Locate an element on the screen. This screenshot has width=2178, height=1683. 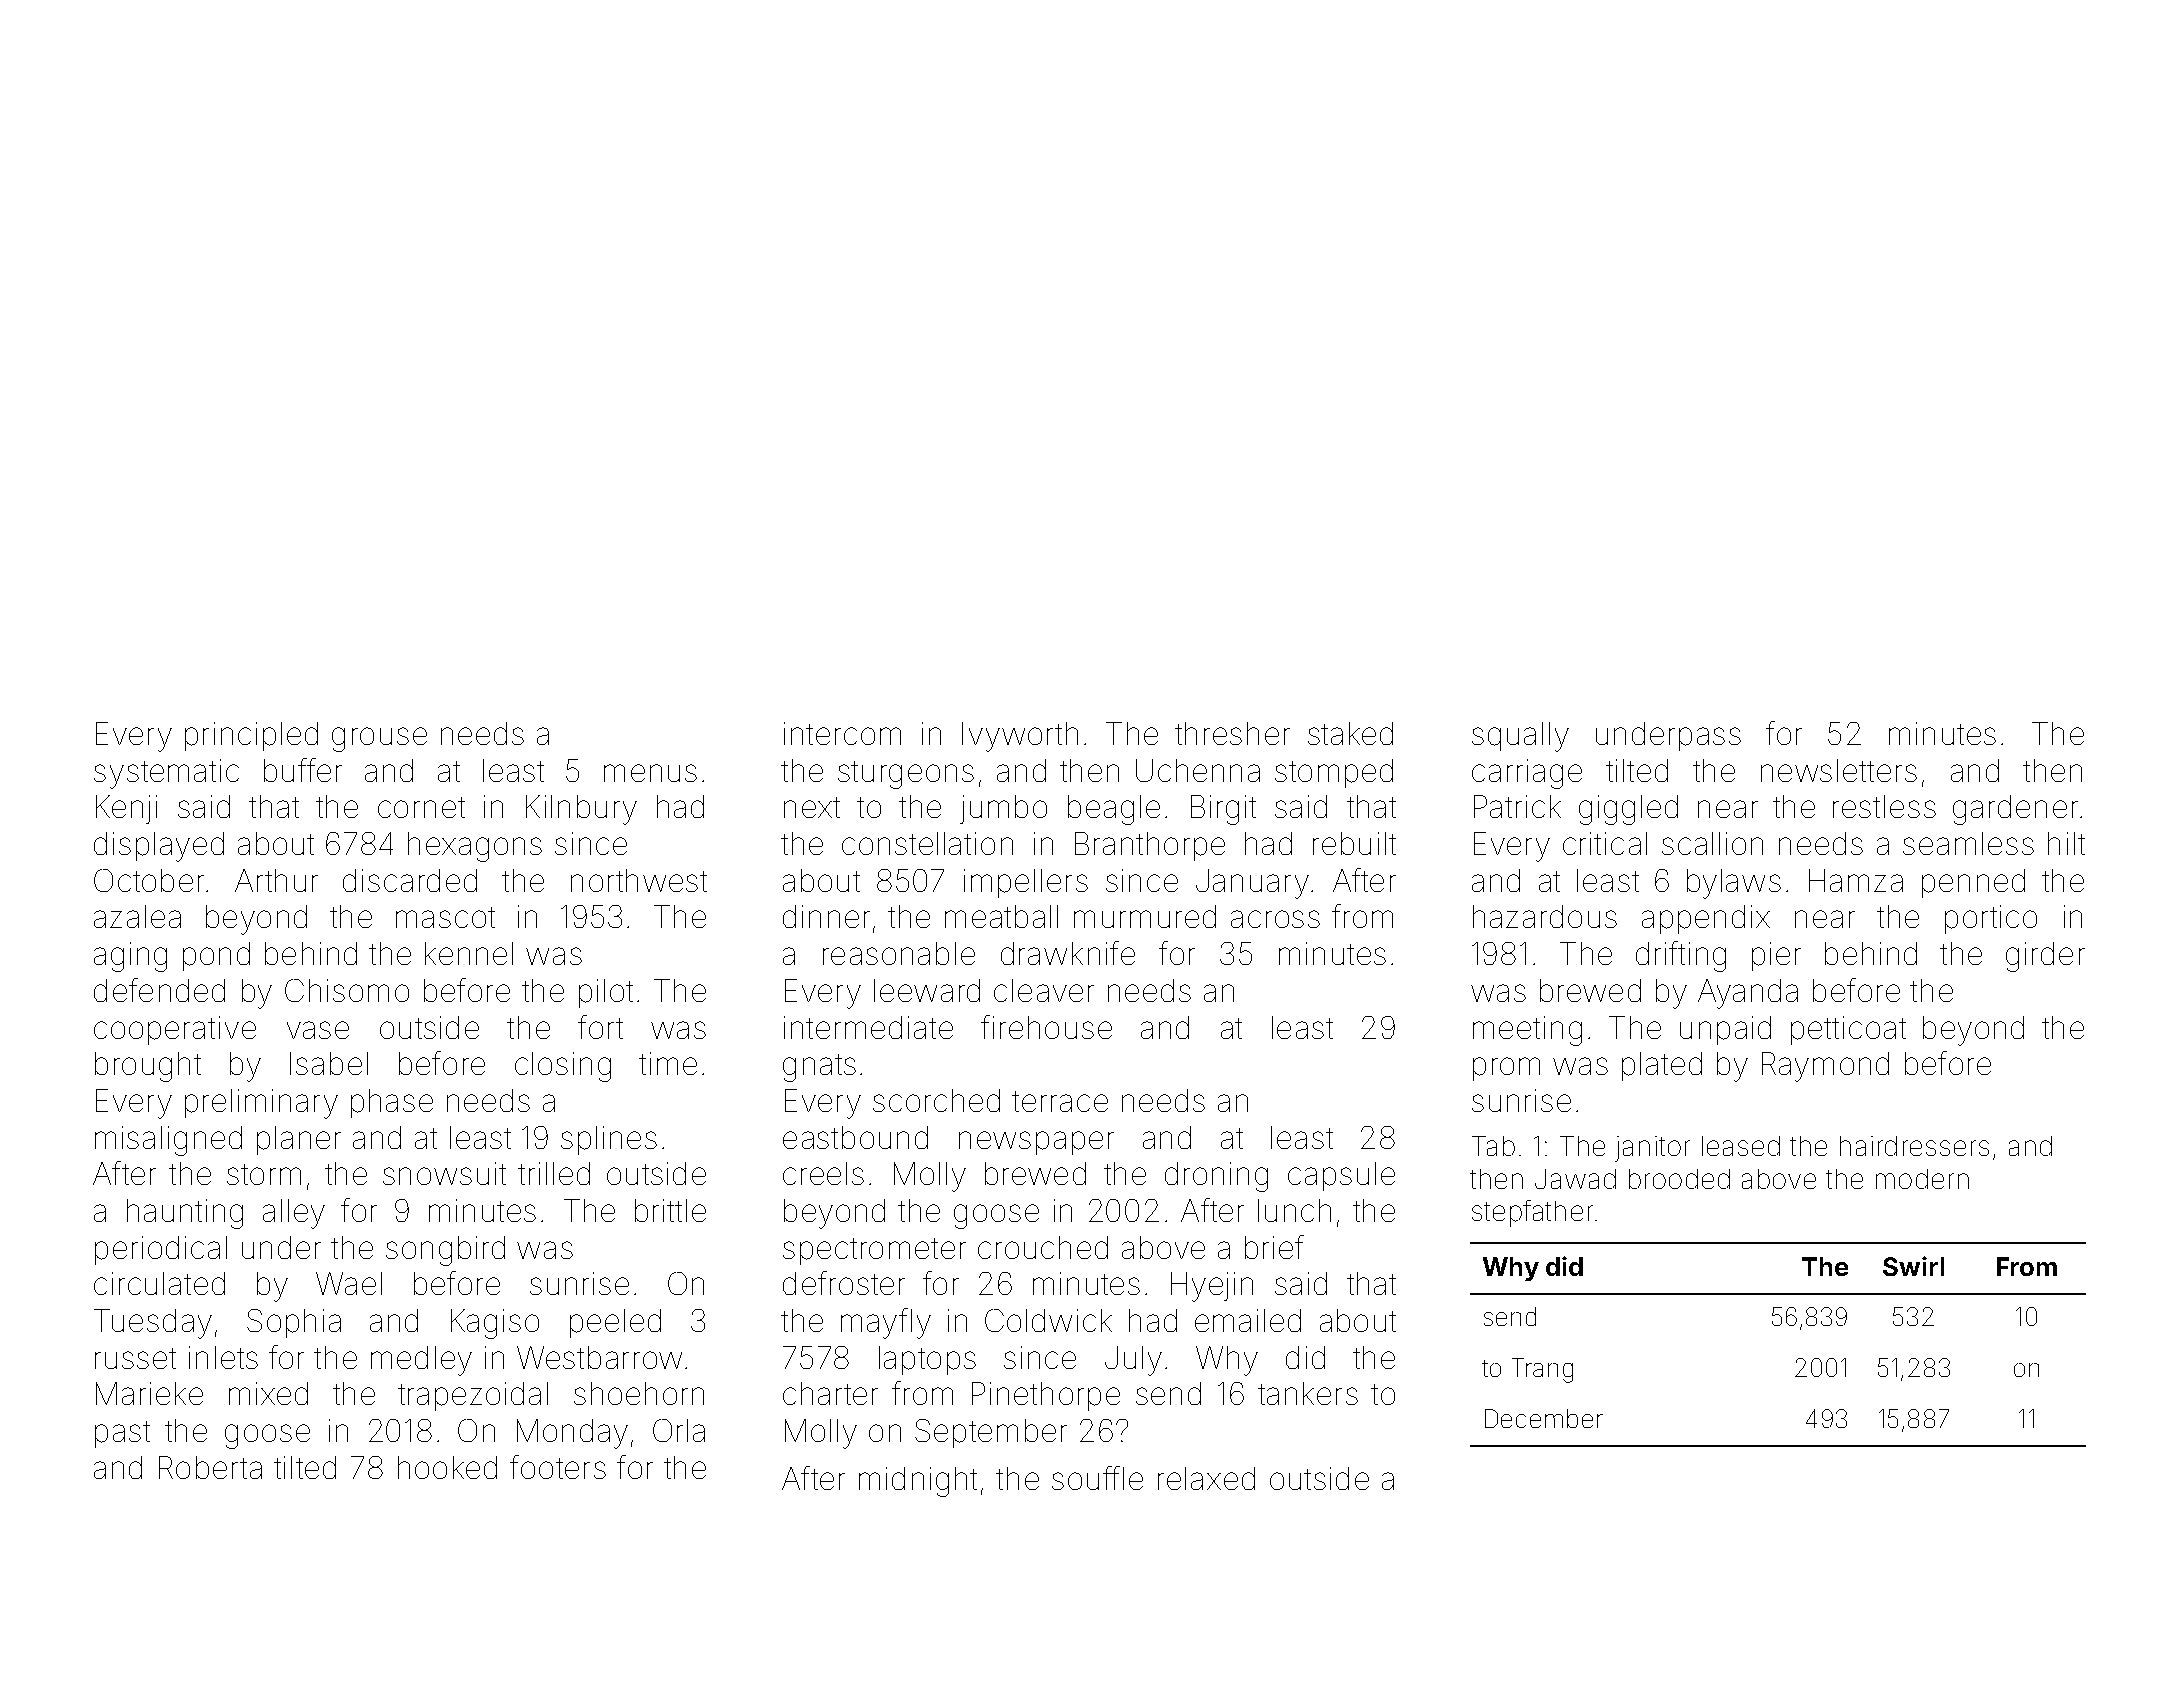
cornet is located at coordinates (421, 807).
